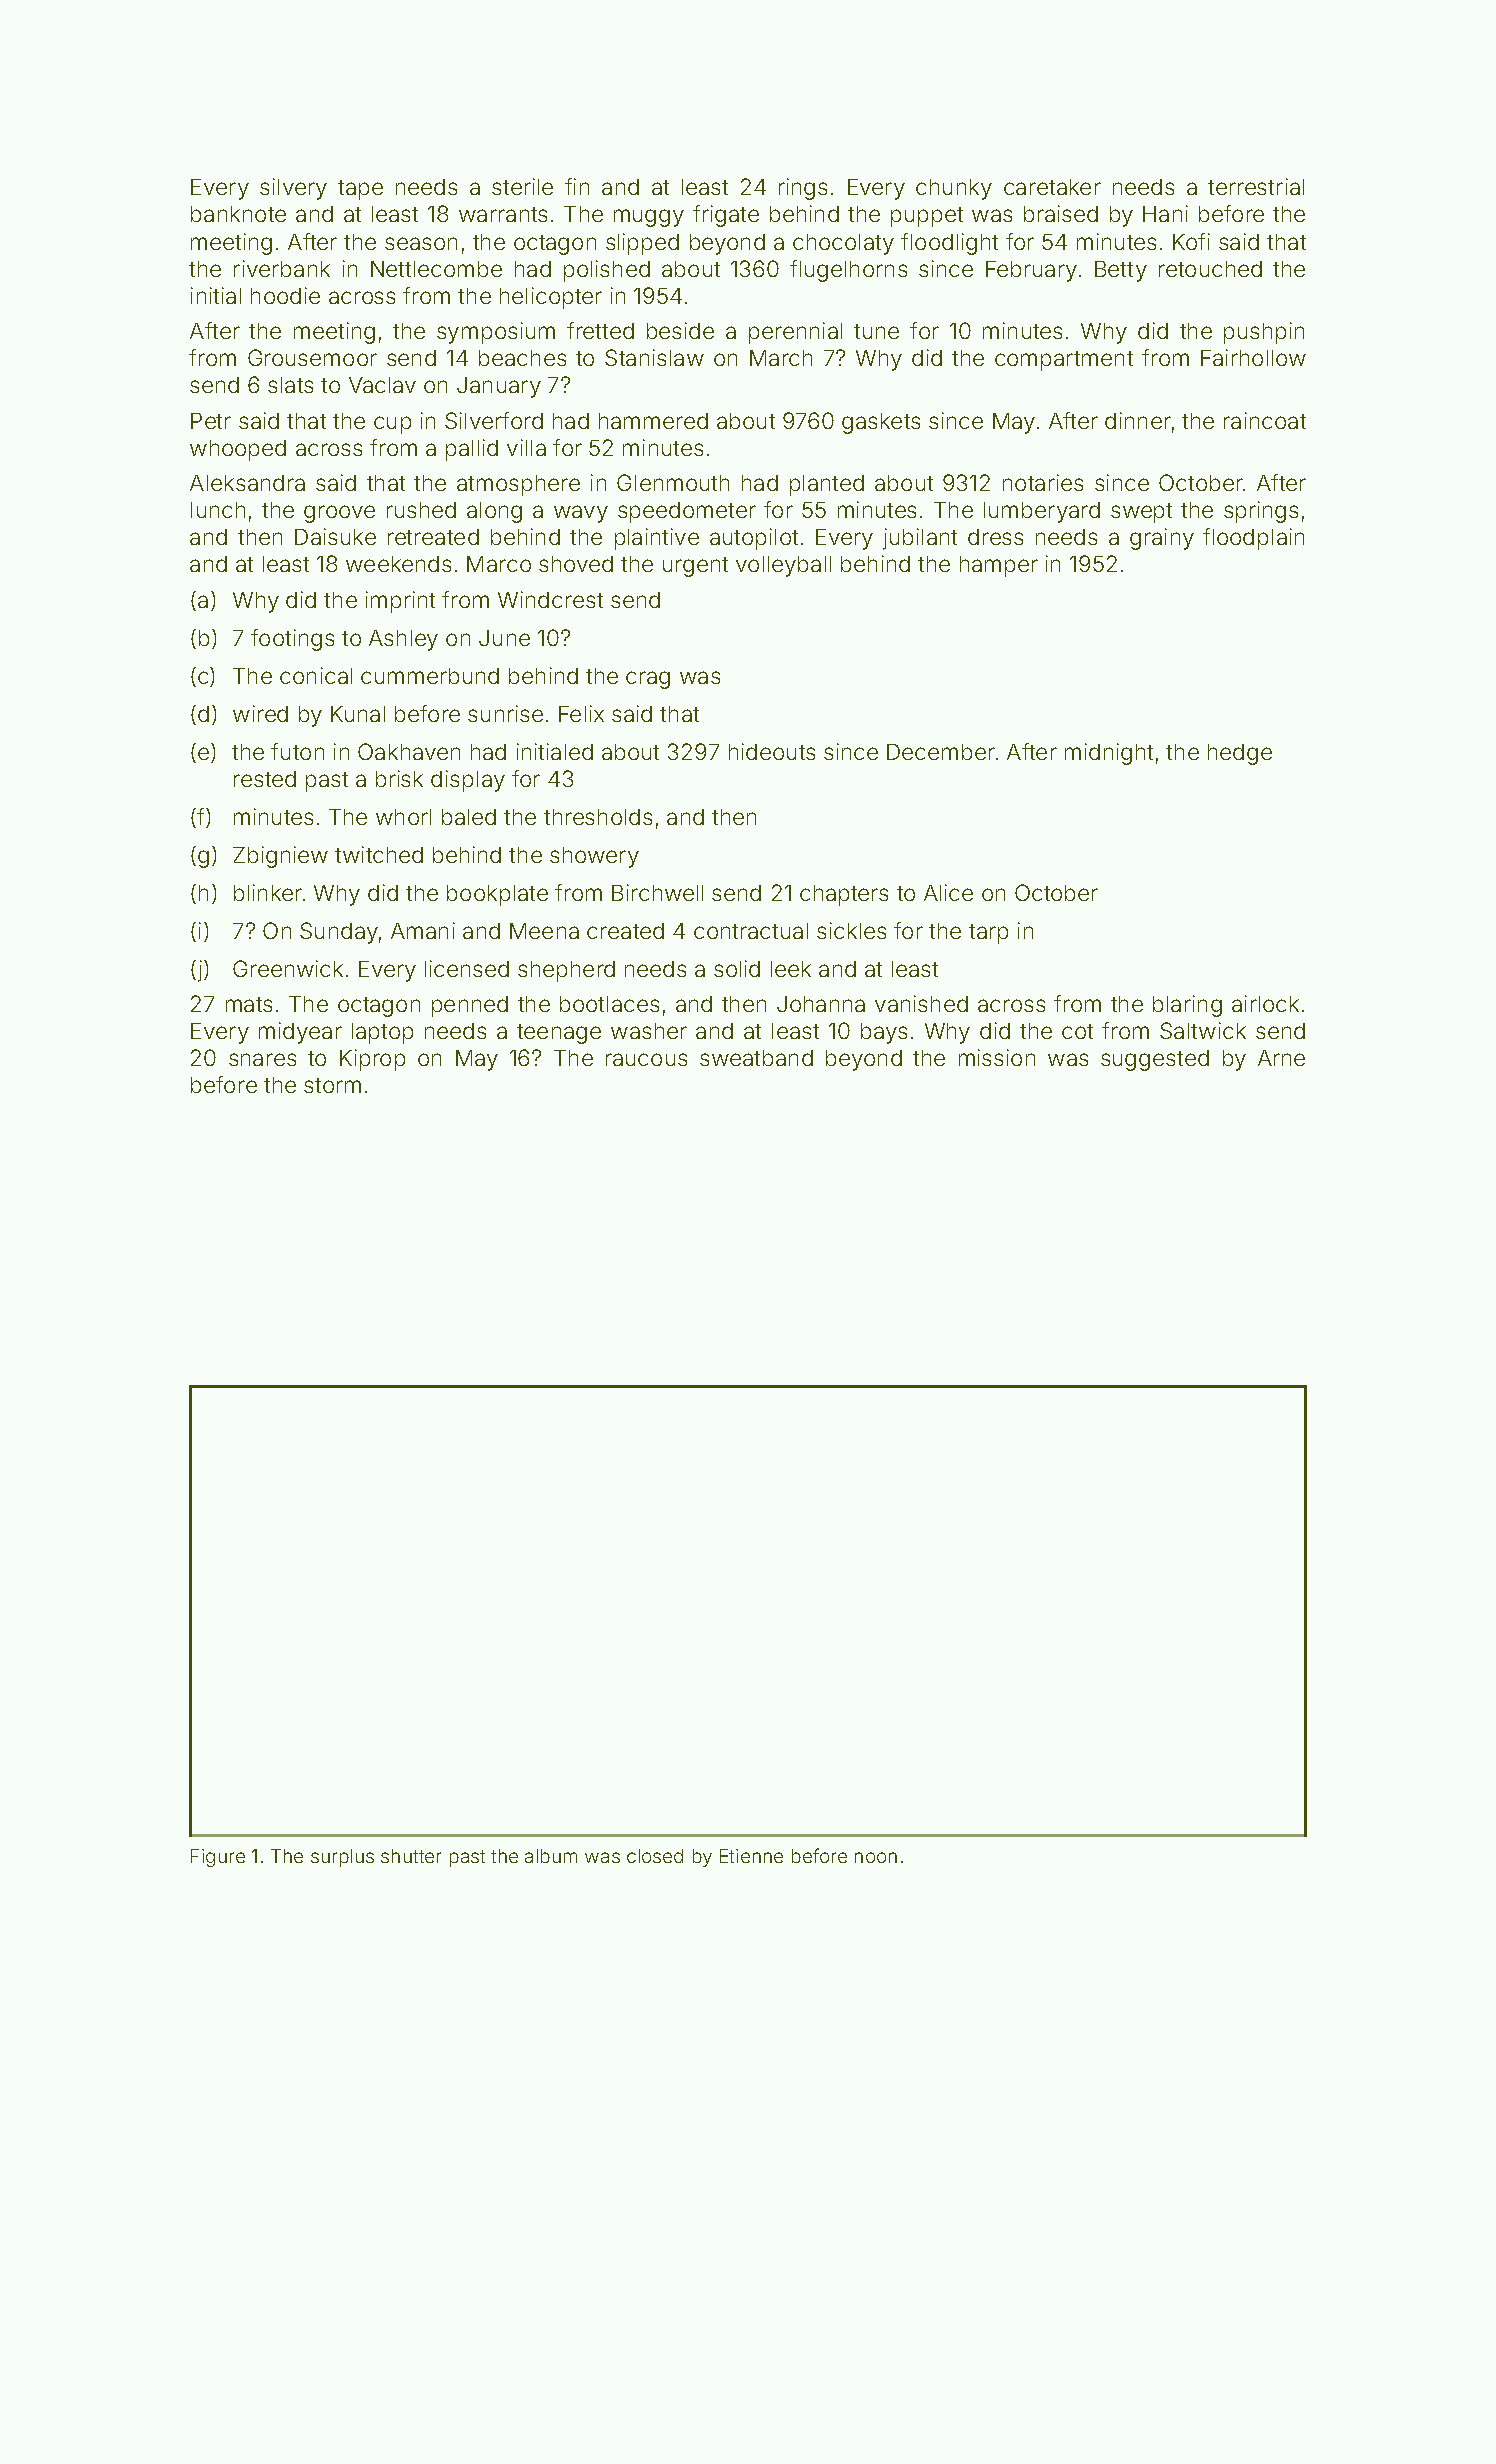 This document has width=1496, height=2464. Describe the element at coordinates (411, 1856) in the document. I see `shutter` at that location.
